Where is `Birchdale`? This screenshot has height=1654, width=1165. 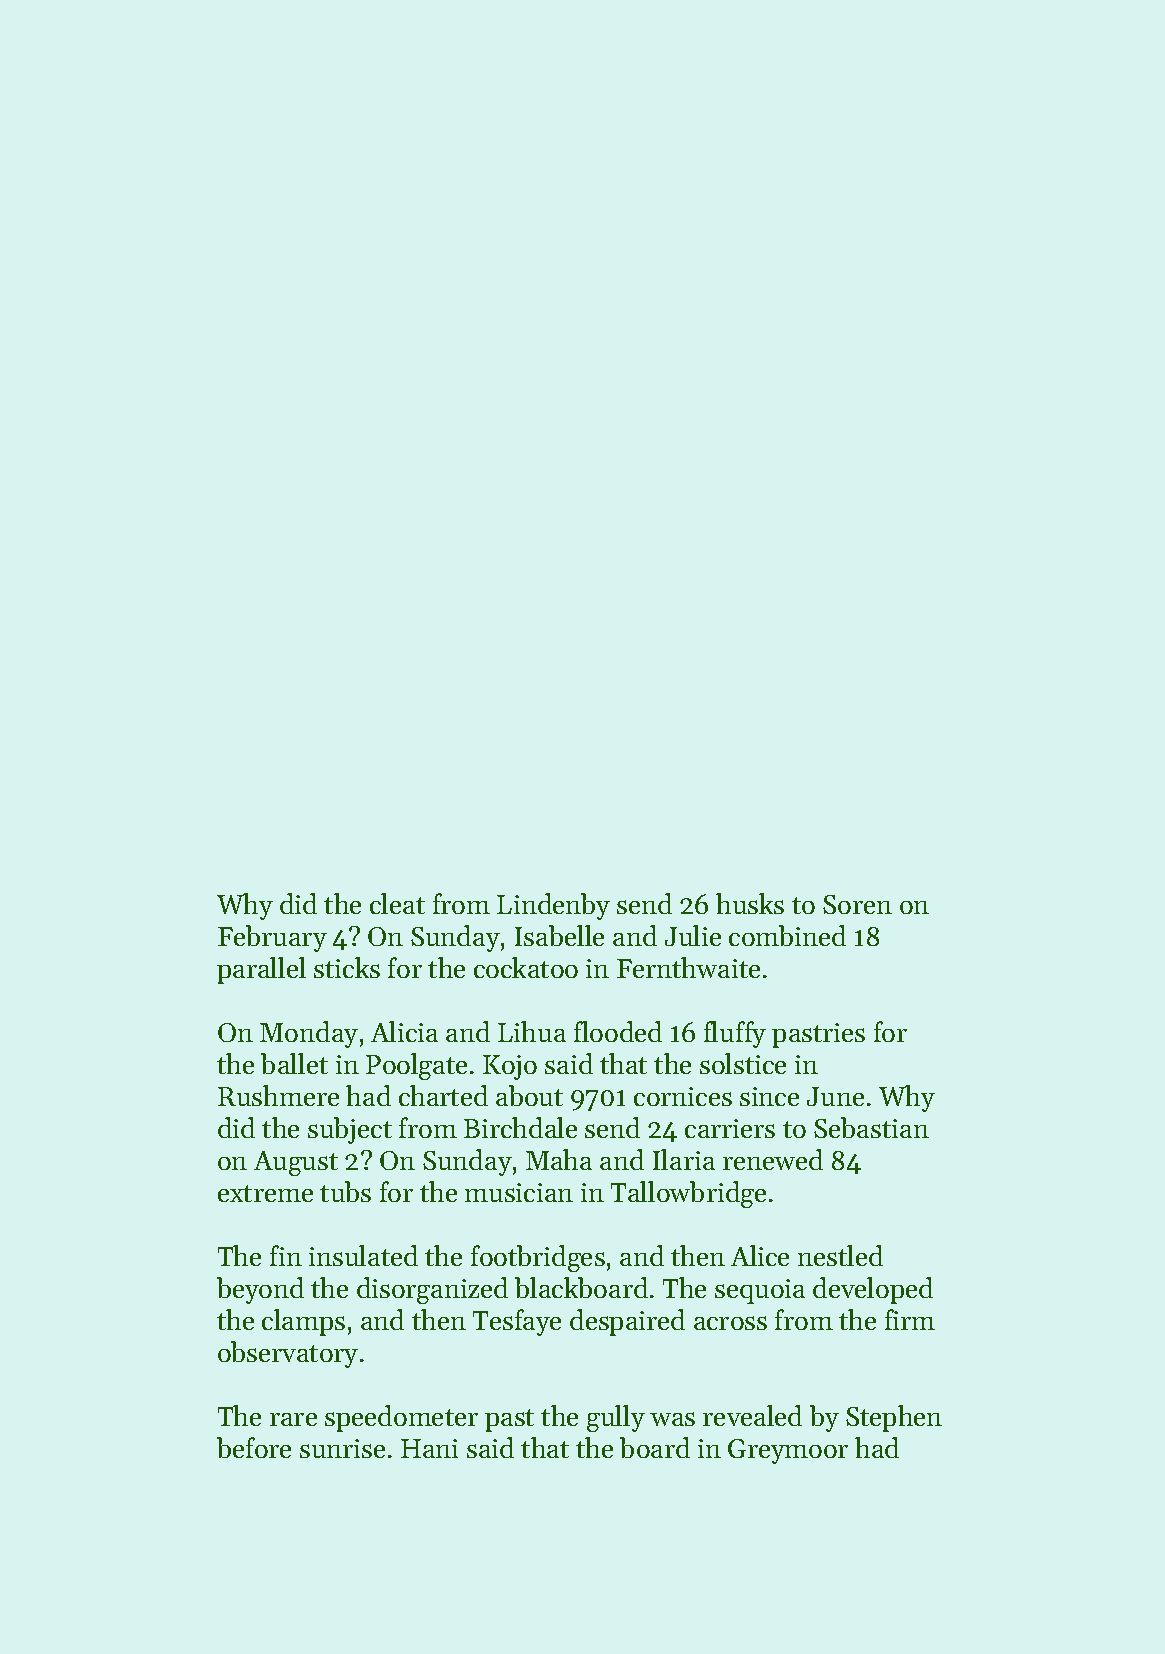 Birchdale is located at coordinates (520, 1127).
